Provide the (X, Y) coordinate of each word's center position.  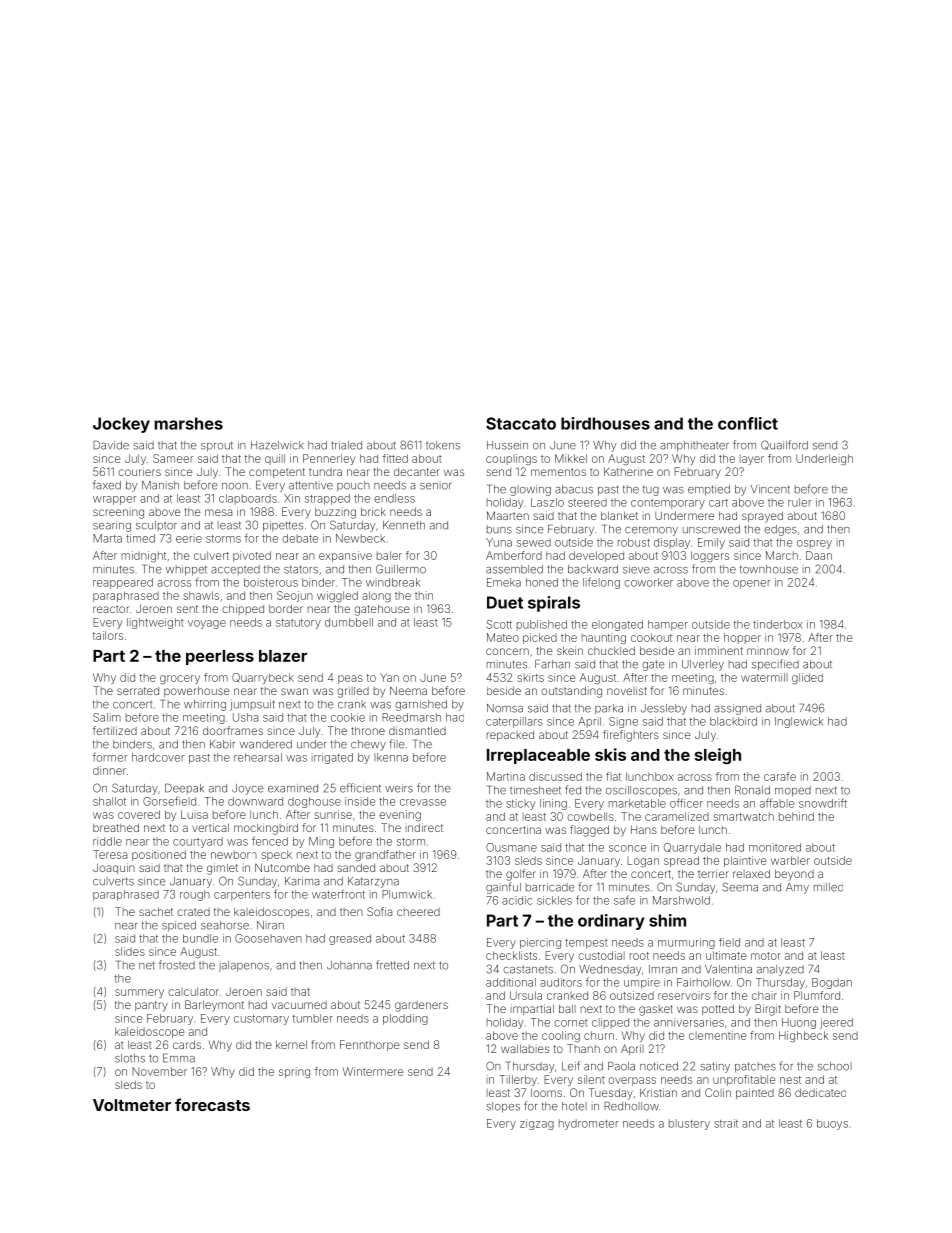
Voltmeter (132, 1105)
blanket (619, 515)
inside (360, 801)
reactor (111, 609)
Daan (819, 555)
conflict (748, 423)
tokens (443, 445)
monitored (775, 847)
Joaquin (114, 868)
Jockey (121, 425)
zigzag (537, 1124)
